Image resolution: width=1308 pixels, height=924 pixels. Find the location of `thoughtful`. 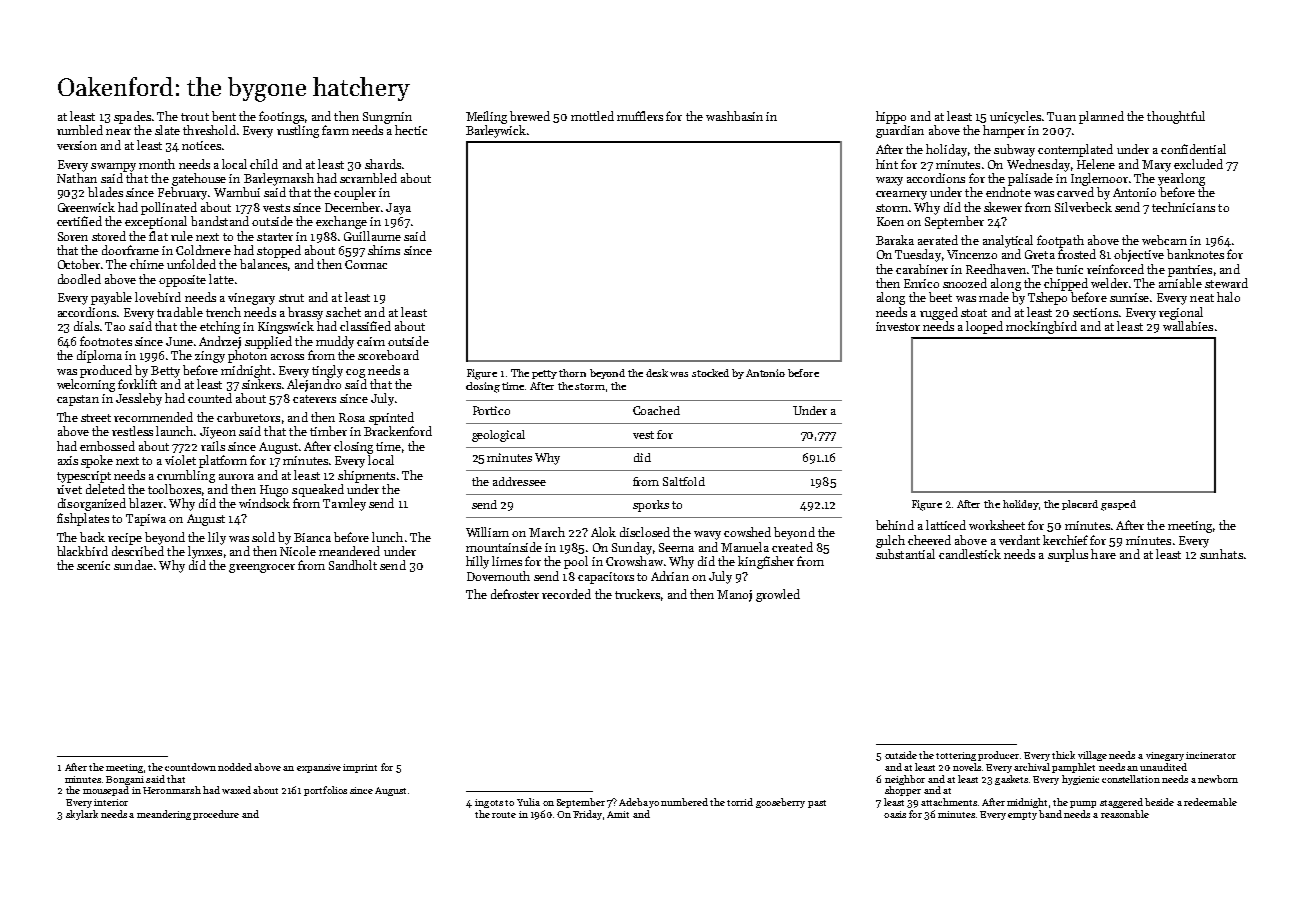

thoughtful is located at coordinates (1176, 117).
